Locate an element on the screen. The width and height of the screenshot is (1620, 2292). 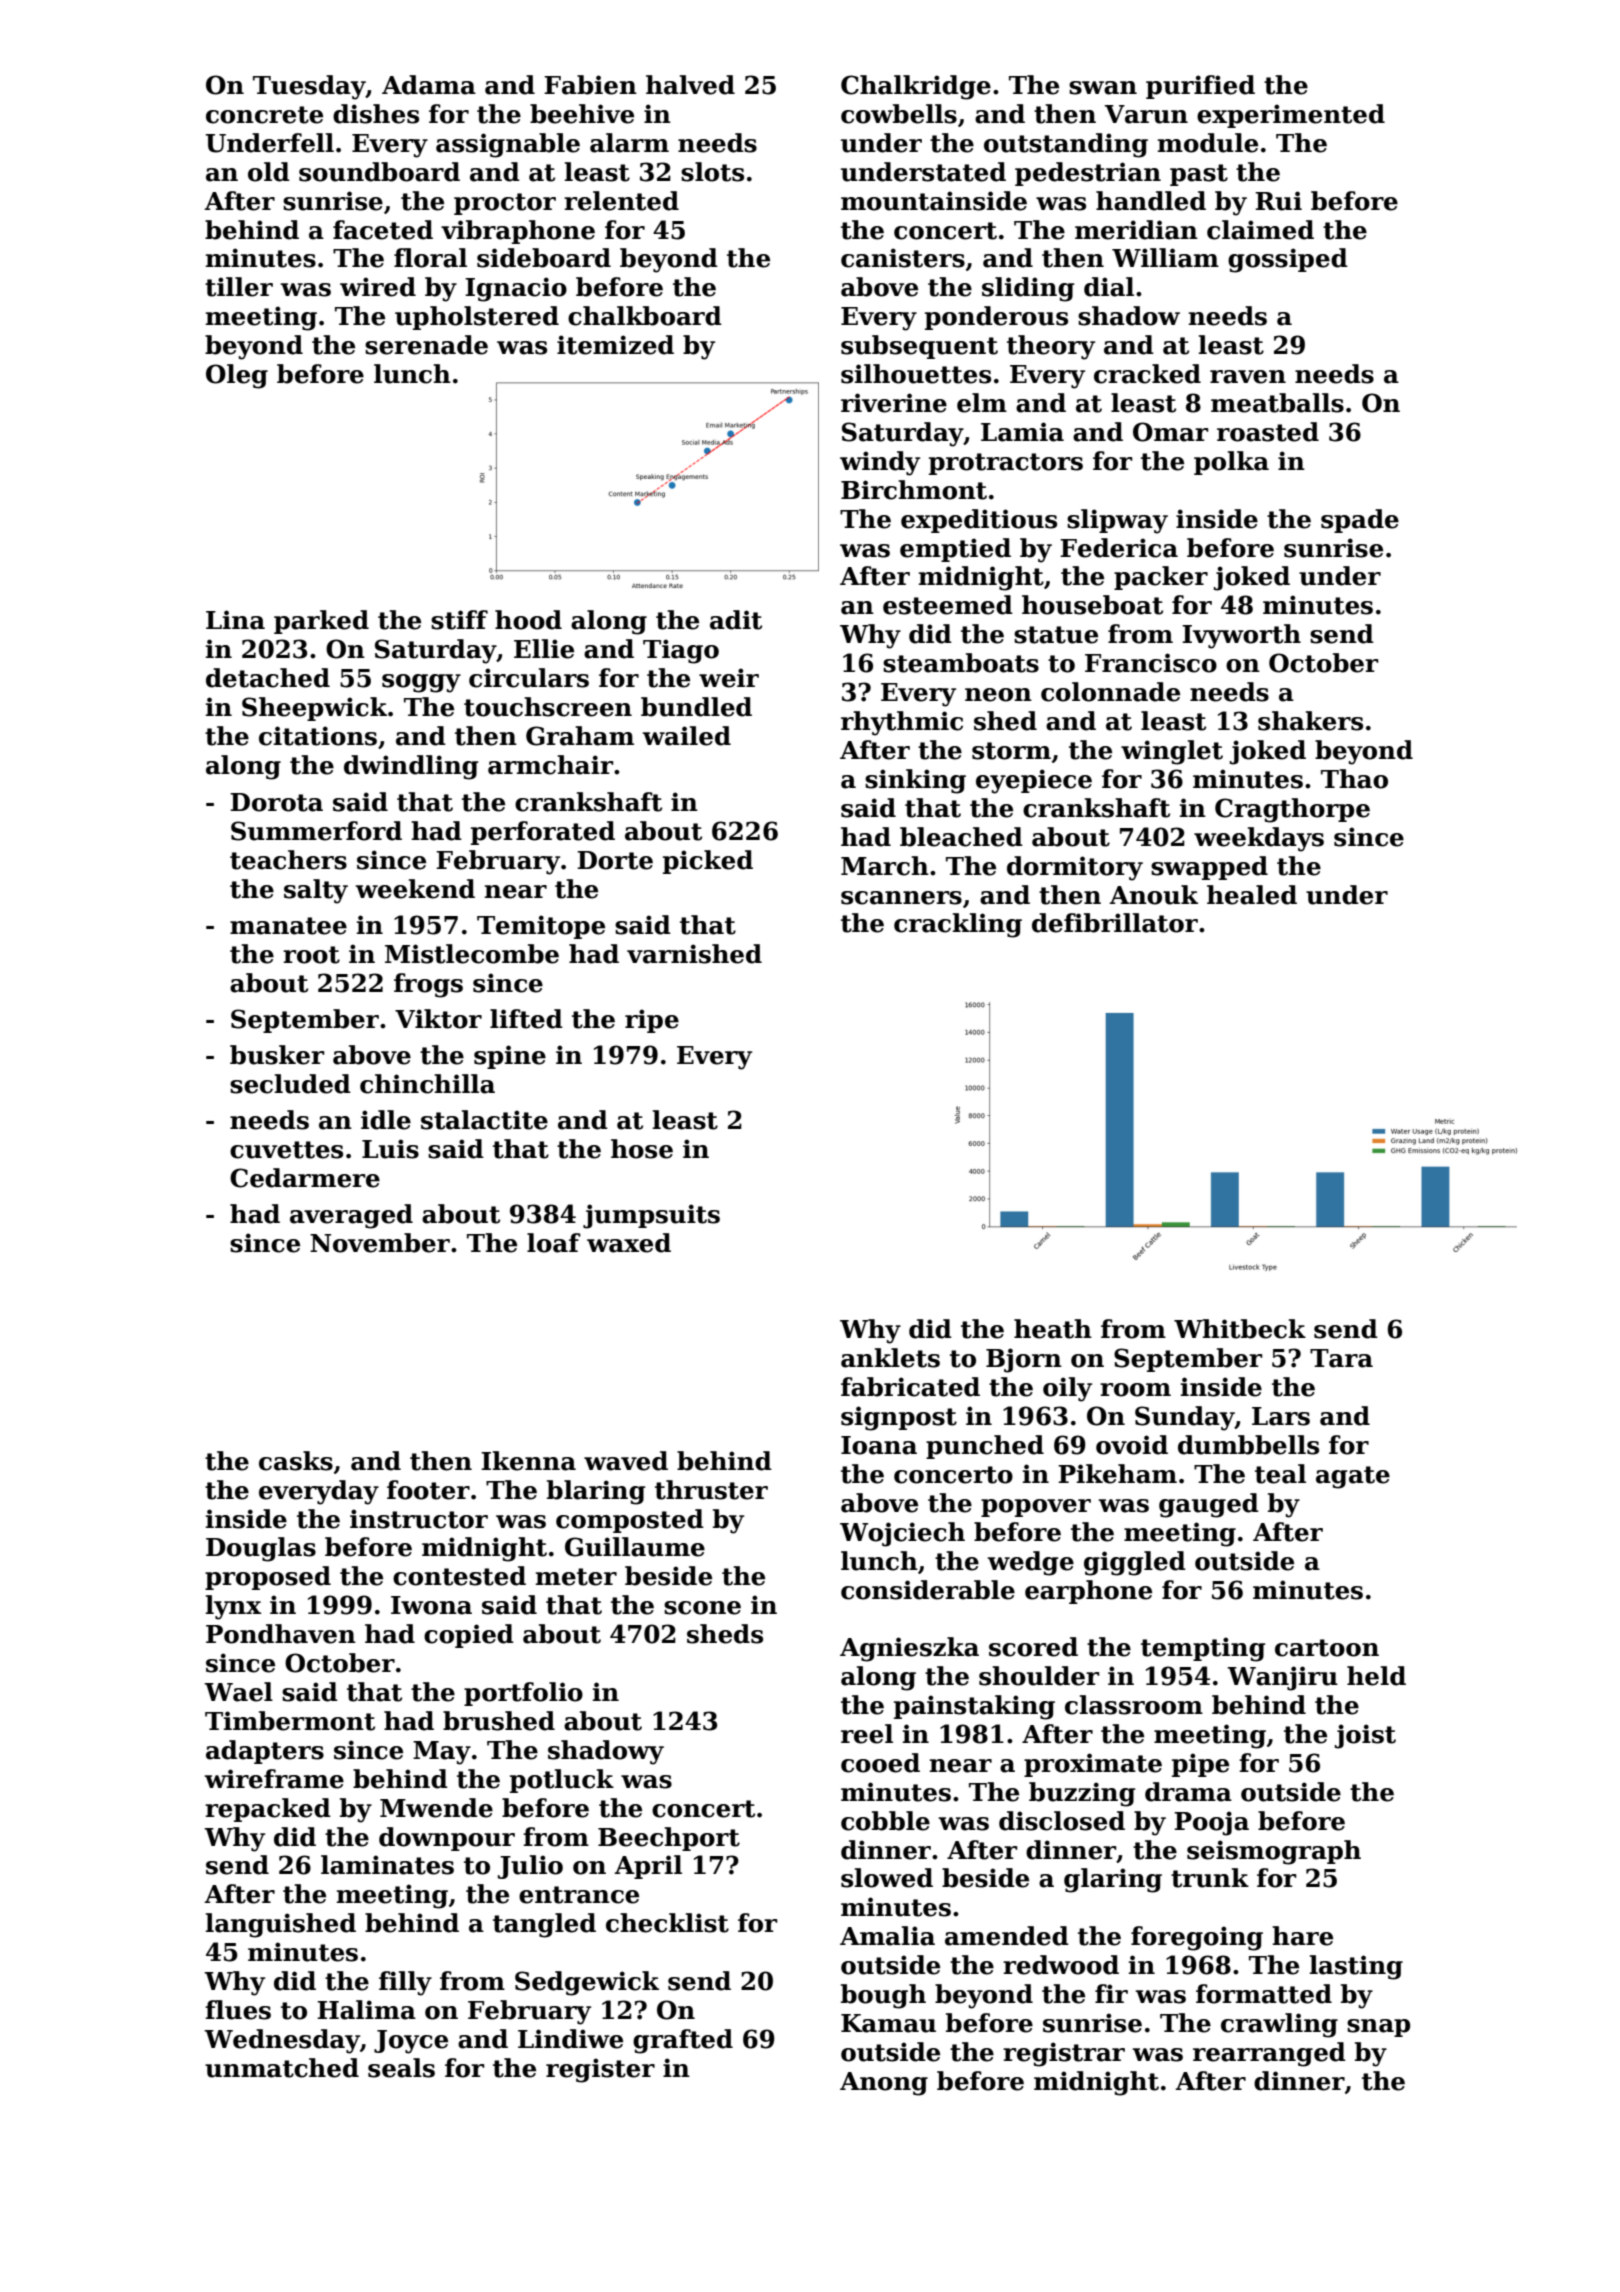
Iwona is located at coordinates (431, 1605).
